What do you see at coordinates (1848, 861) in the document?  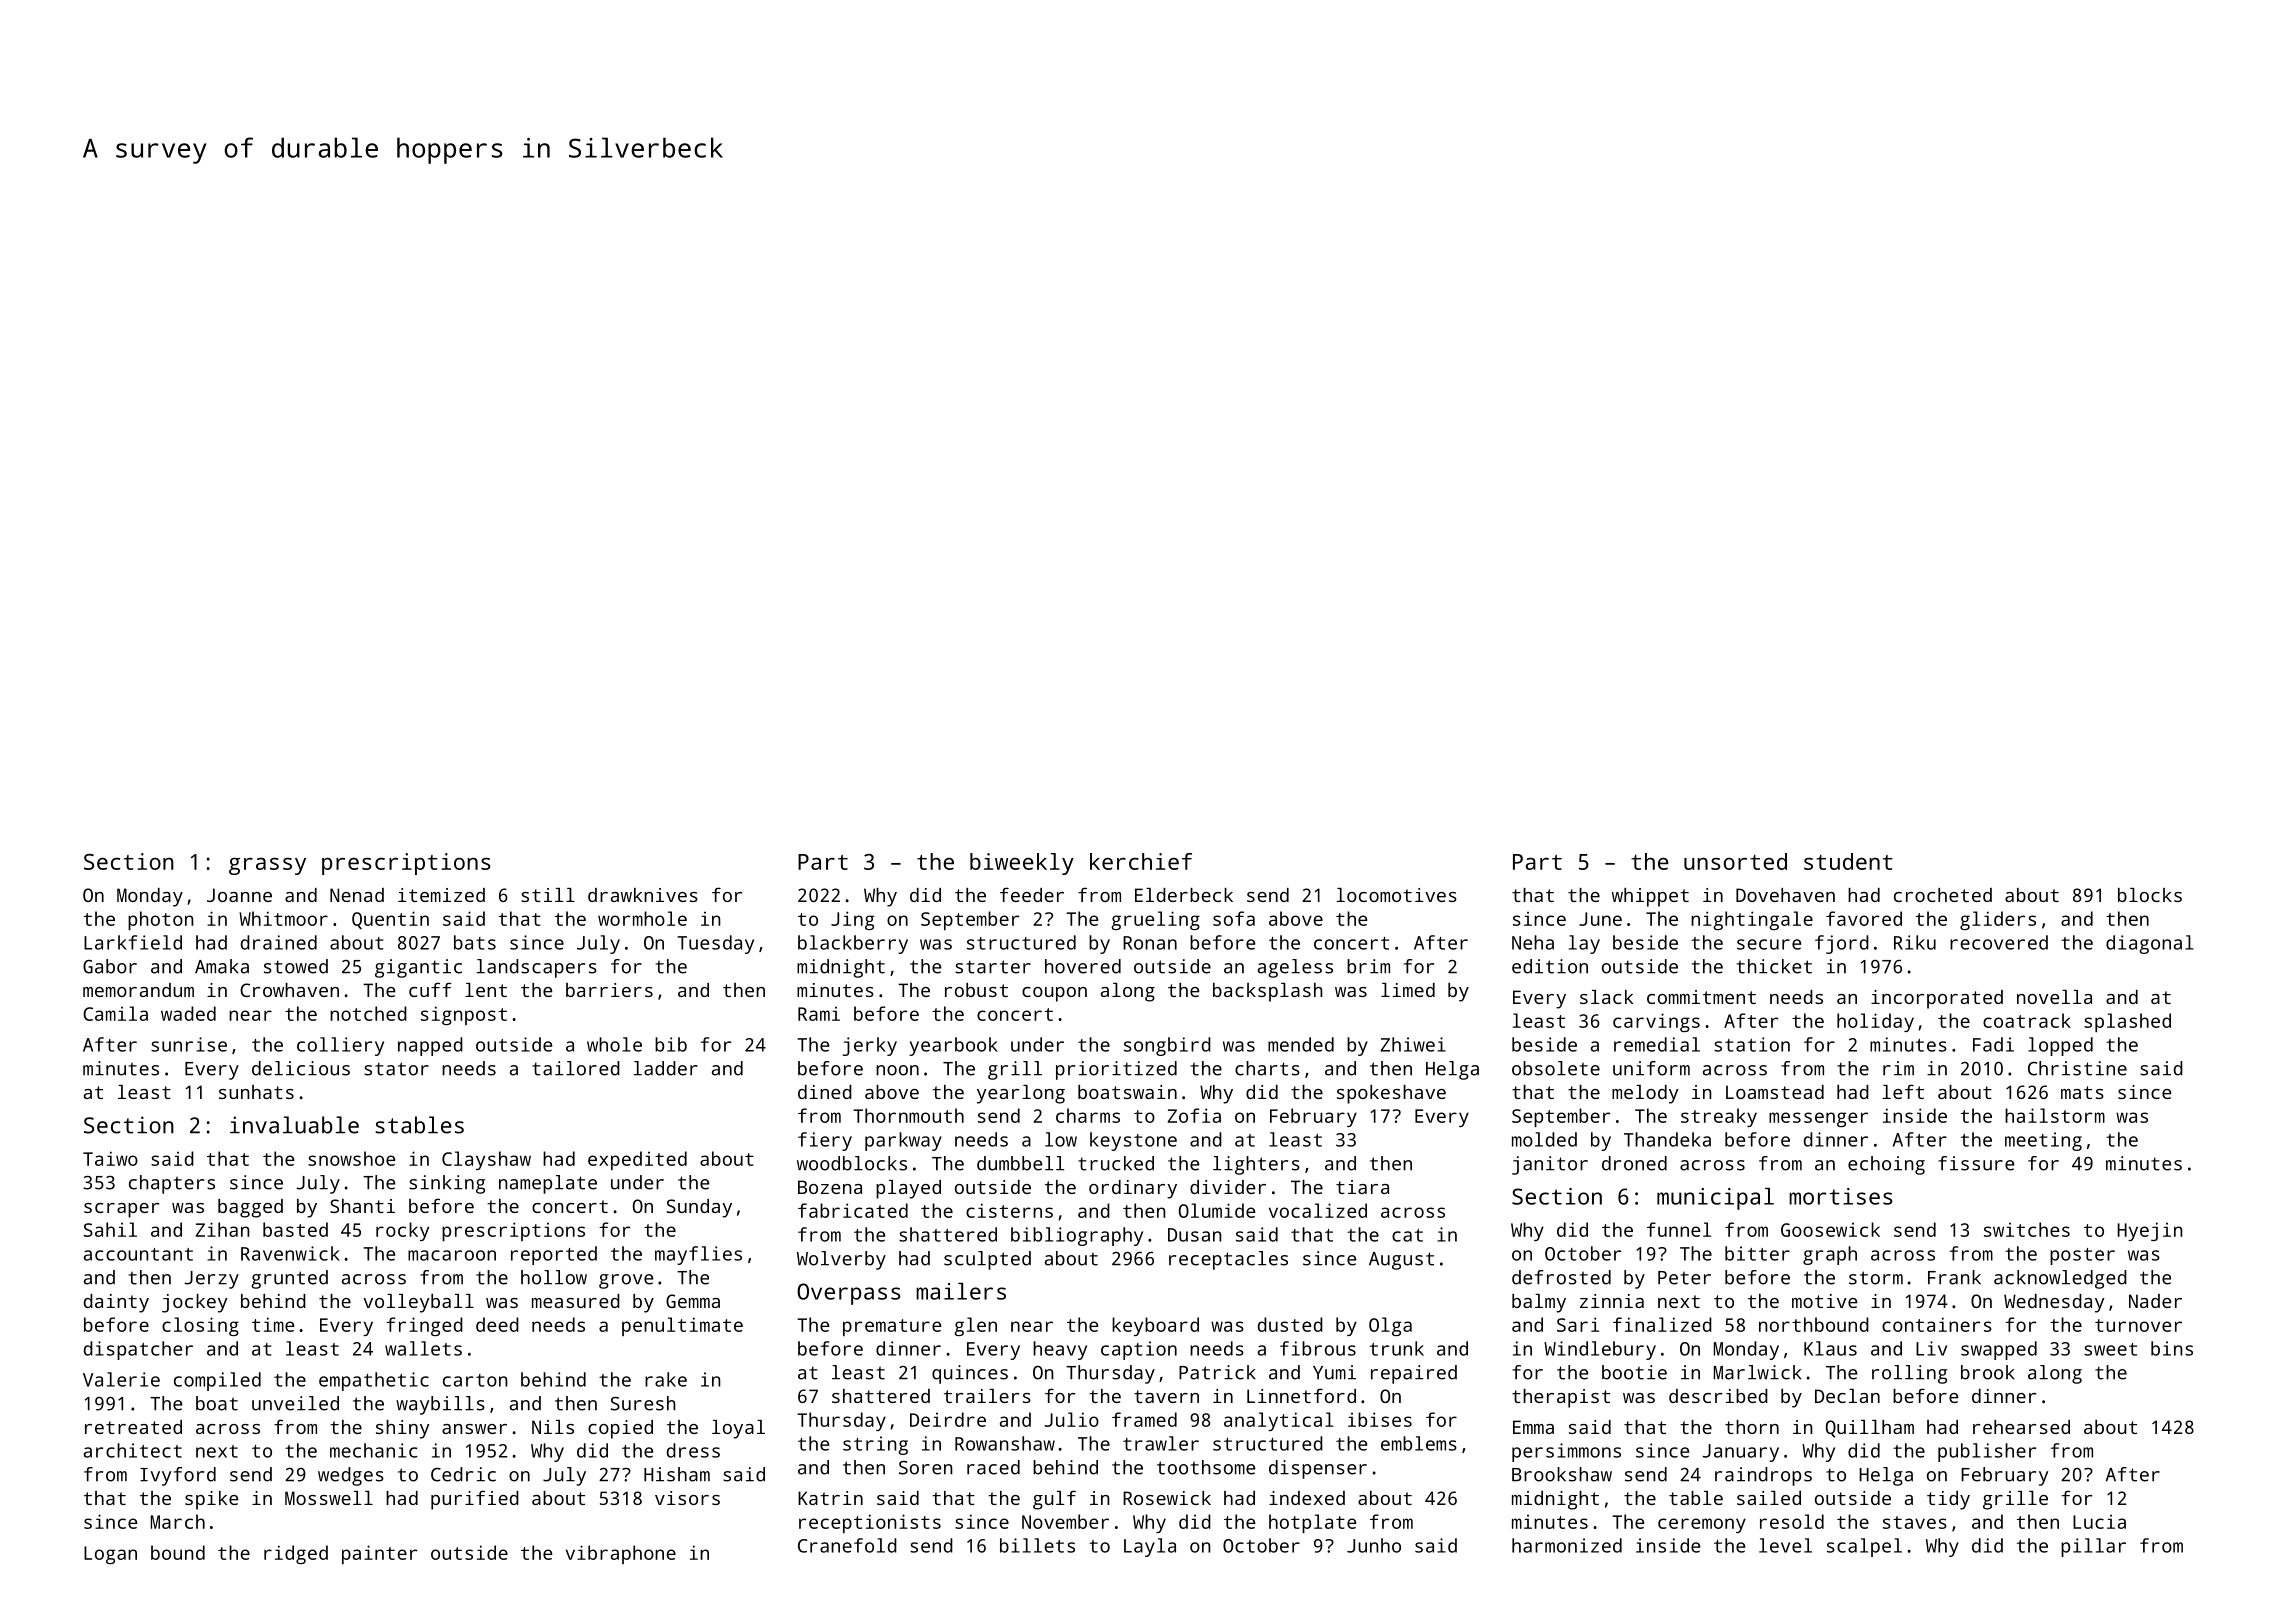 I see `student` at bounding box center [1848, 861].
